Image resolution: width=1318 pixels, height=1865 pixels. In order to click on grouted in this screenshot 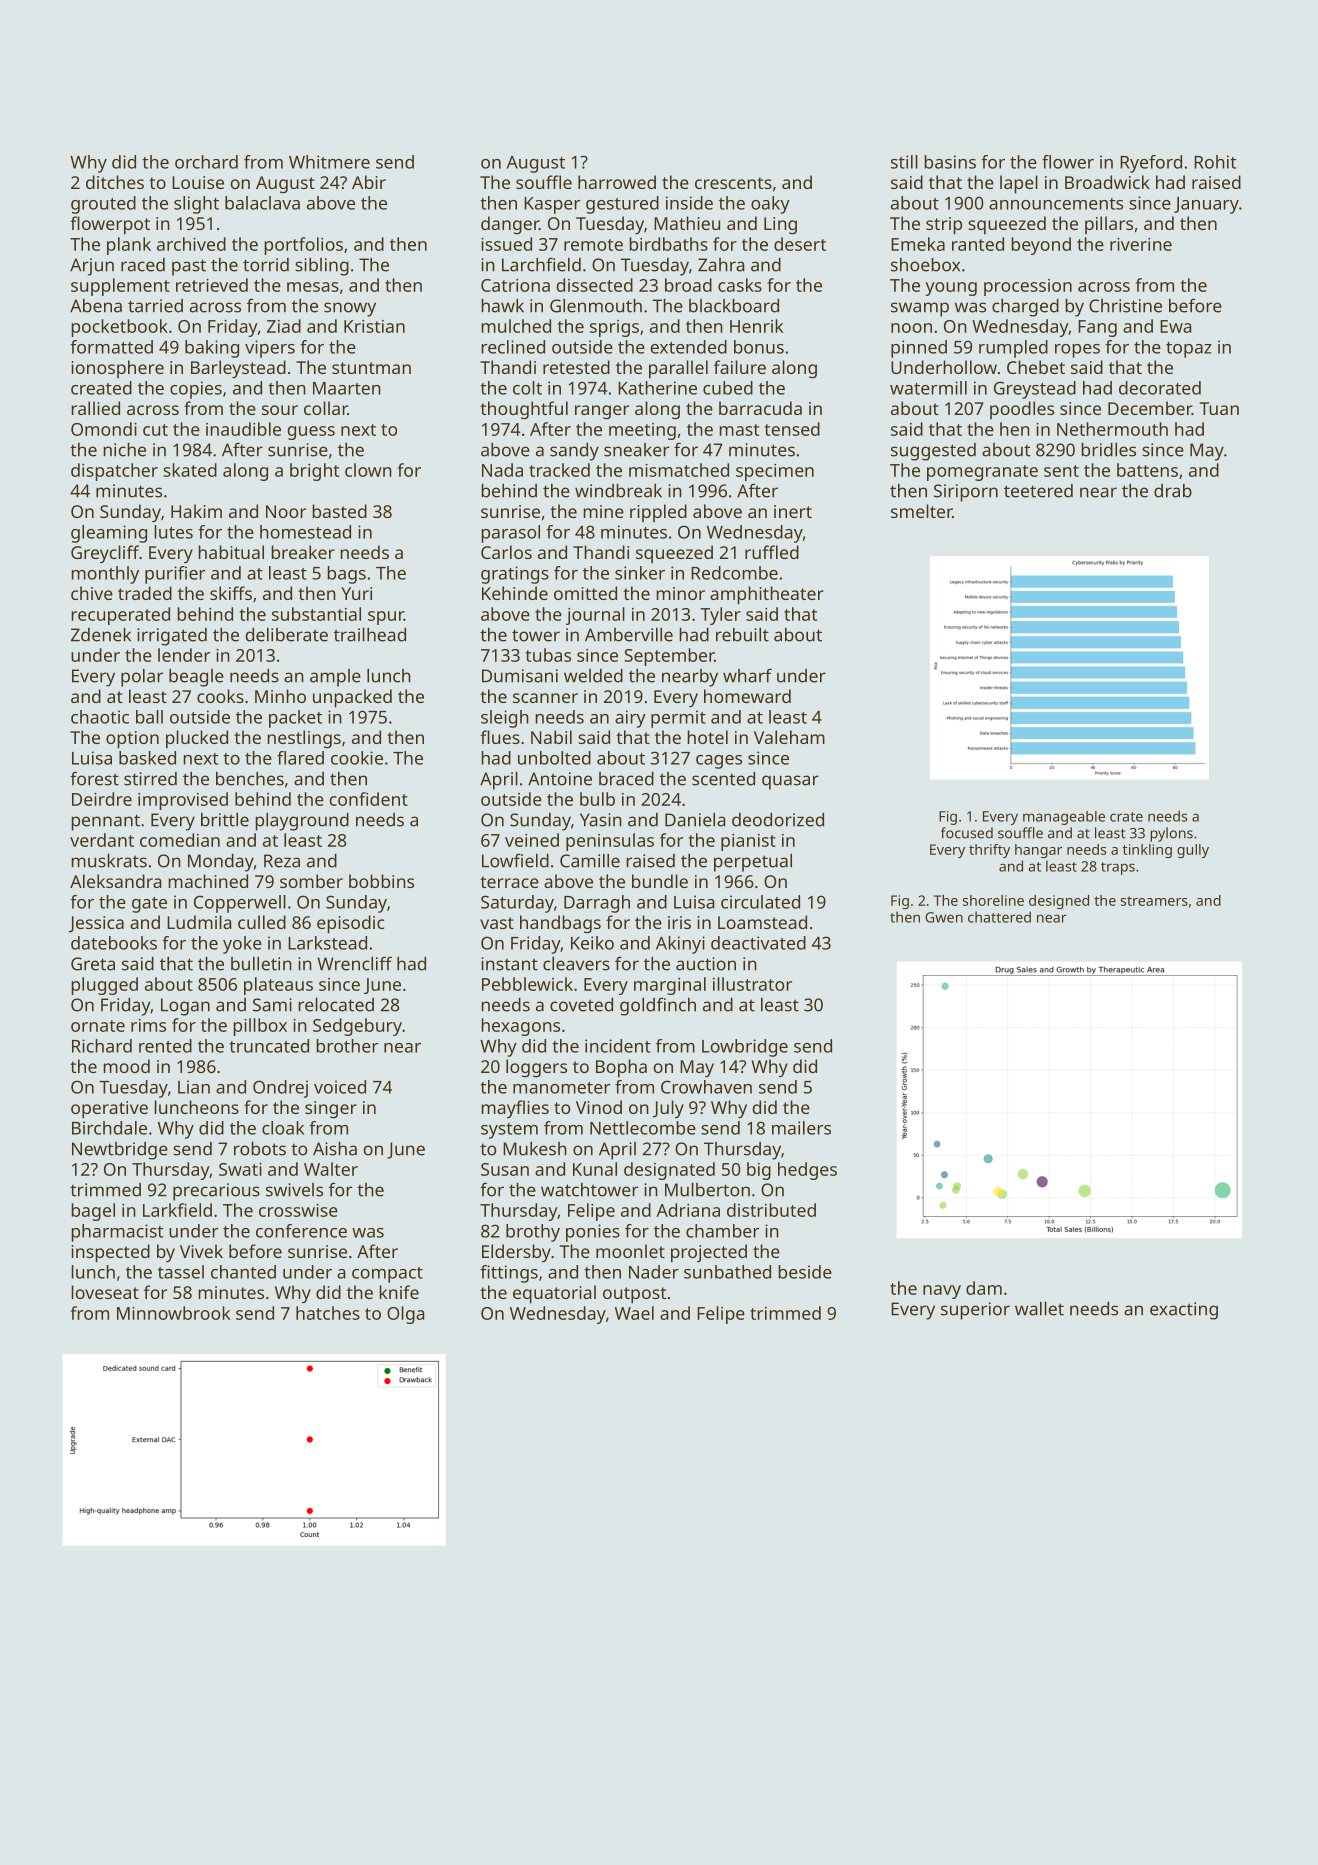, I will do `click(103, 205)`.
